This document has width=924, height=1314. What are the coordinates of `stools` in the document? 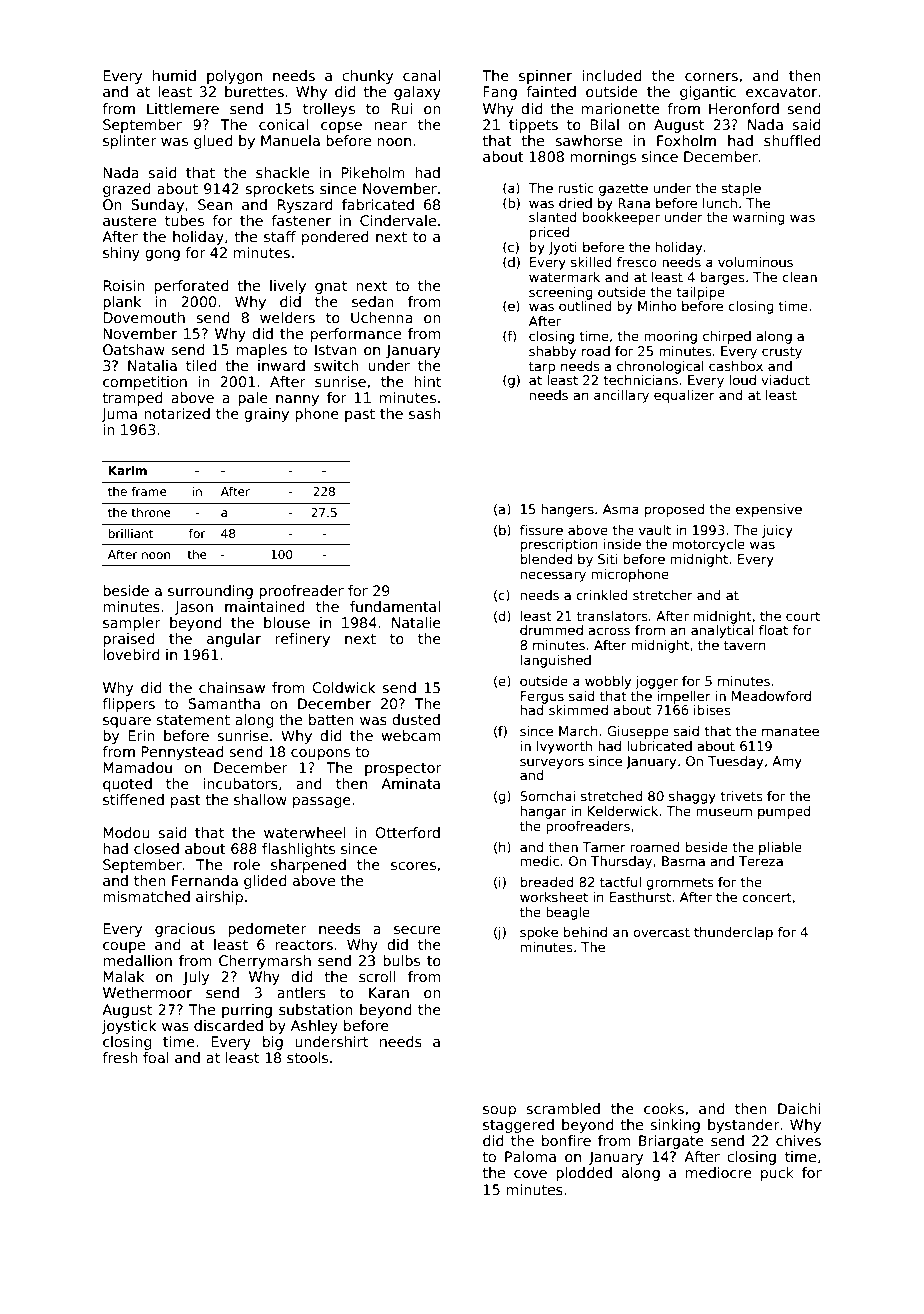 It's located at (307, 1057).
